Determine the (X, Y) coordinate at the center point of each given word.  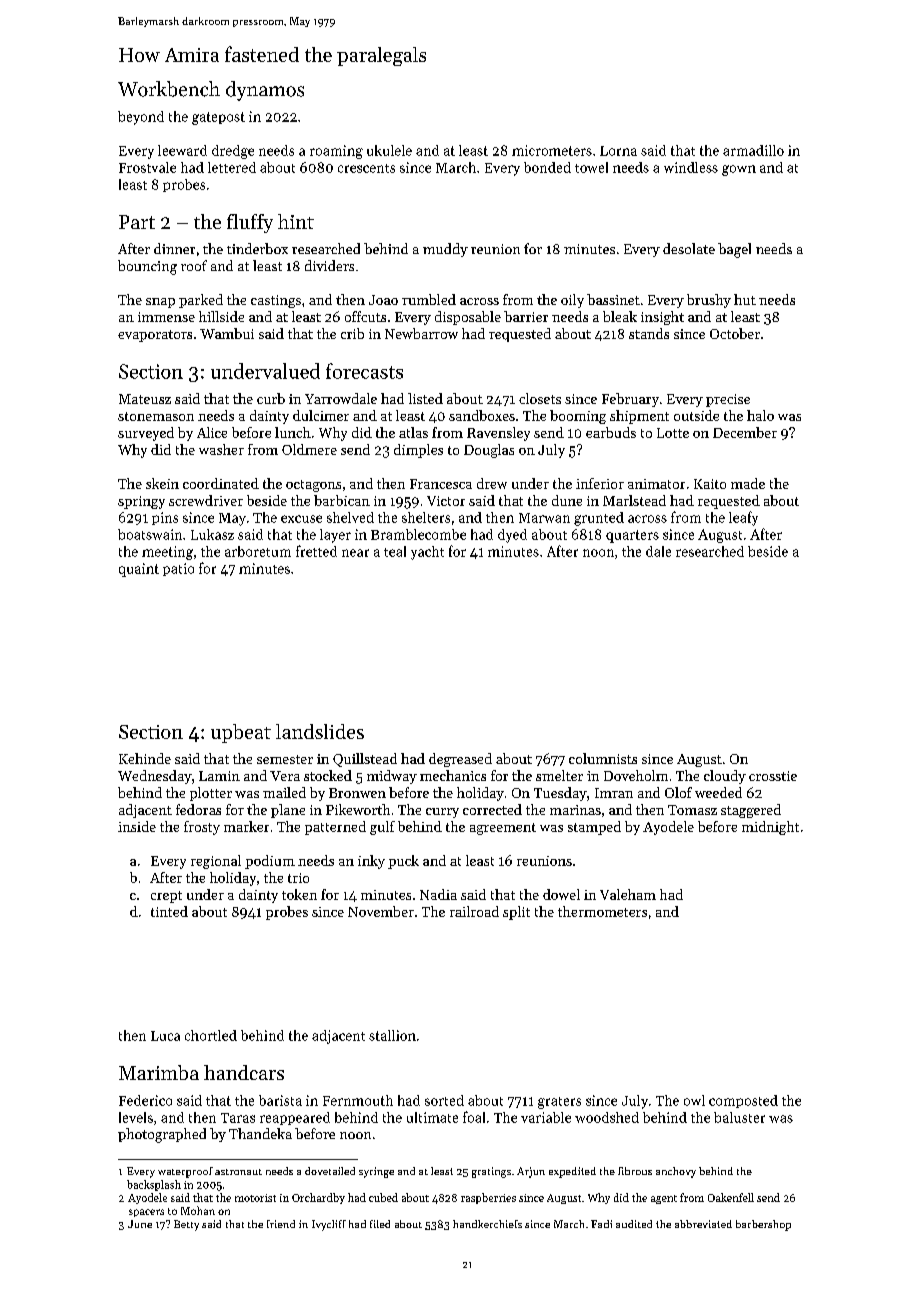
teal (395, 551)
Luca (165, 1036)
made (748, 483)
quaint (139, 570)
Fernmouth (358, 1100)
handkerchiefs (487, 1224)
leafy (743, 518)
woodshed (607, 1117)
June (140, 1224)
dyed (512, 536)
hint (296, 221)
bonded (547, 167)
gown (739, 170)
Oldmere (309, 449)
